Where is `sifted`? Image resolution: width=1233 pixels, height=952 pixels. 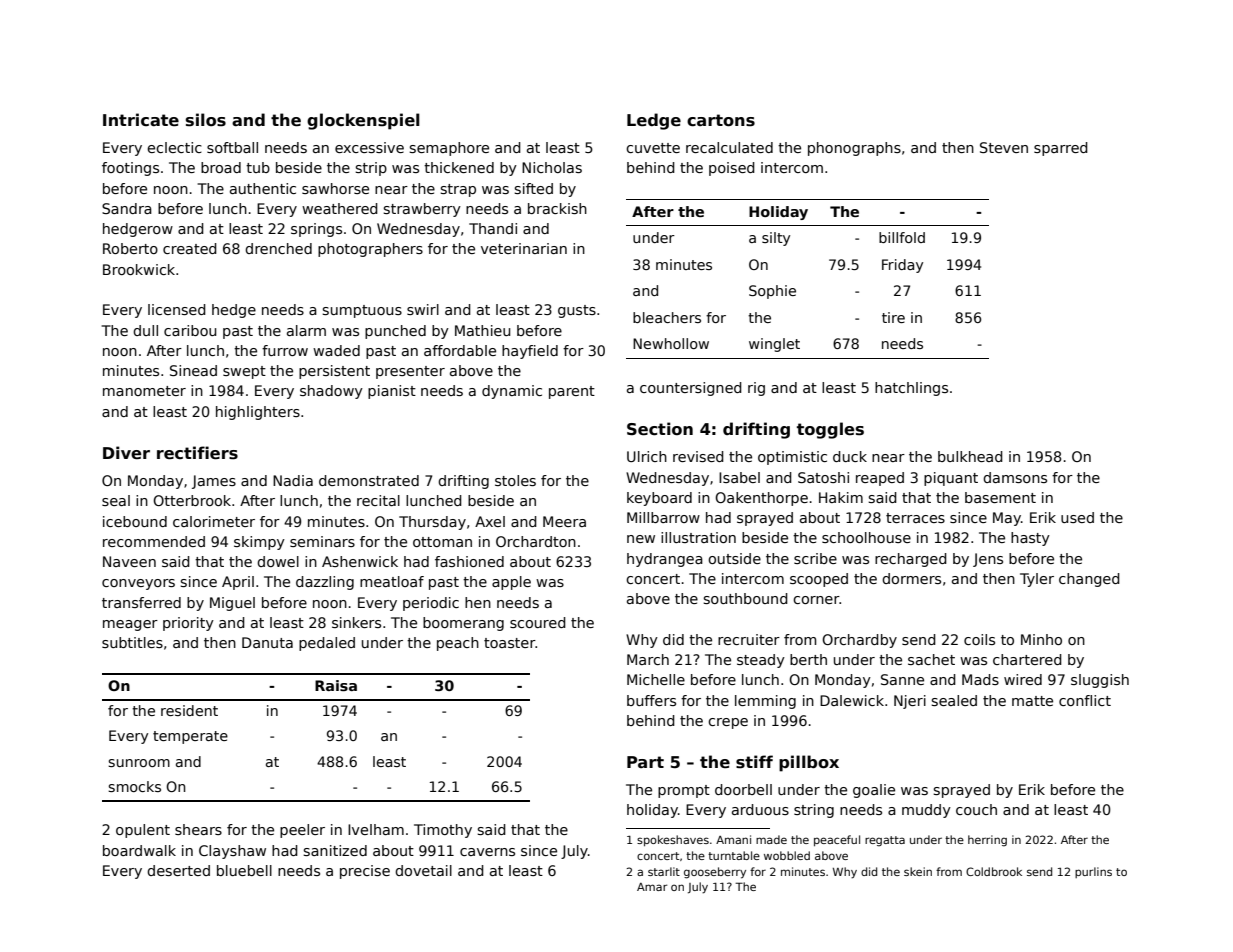
sifted is located at coordinates (533, 188).
